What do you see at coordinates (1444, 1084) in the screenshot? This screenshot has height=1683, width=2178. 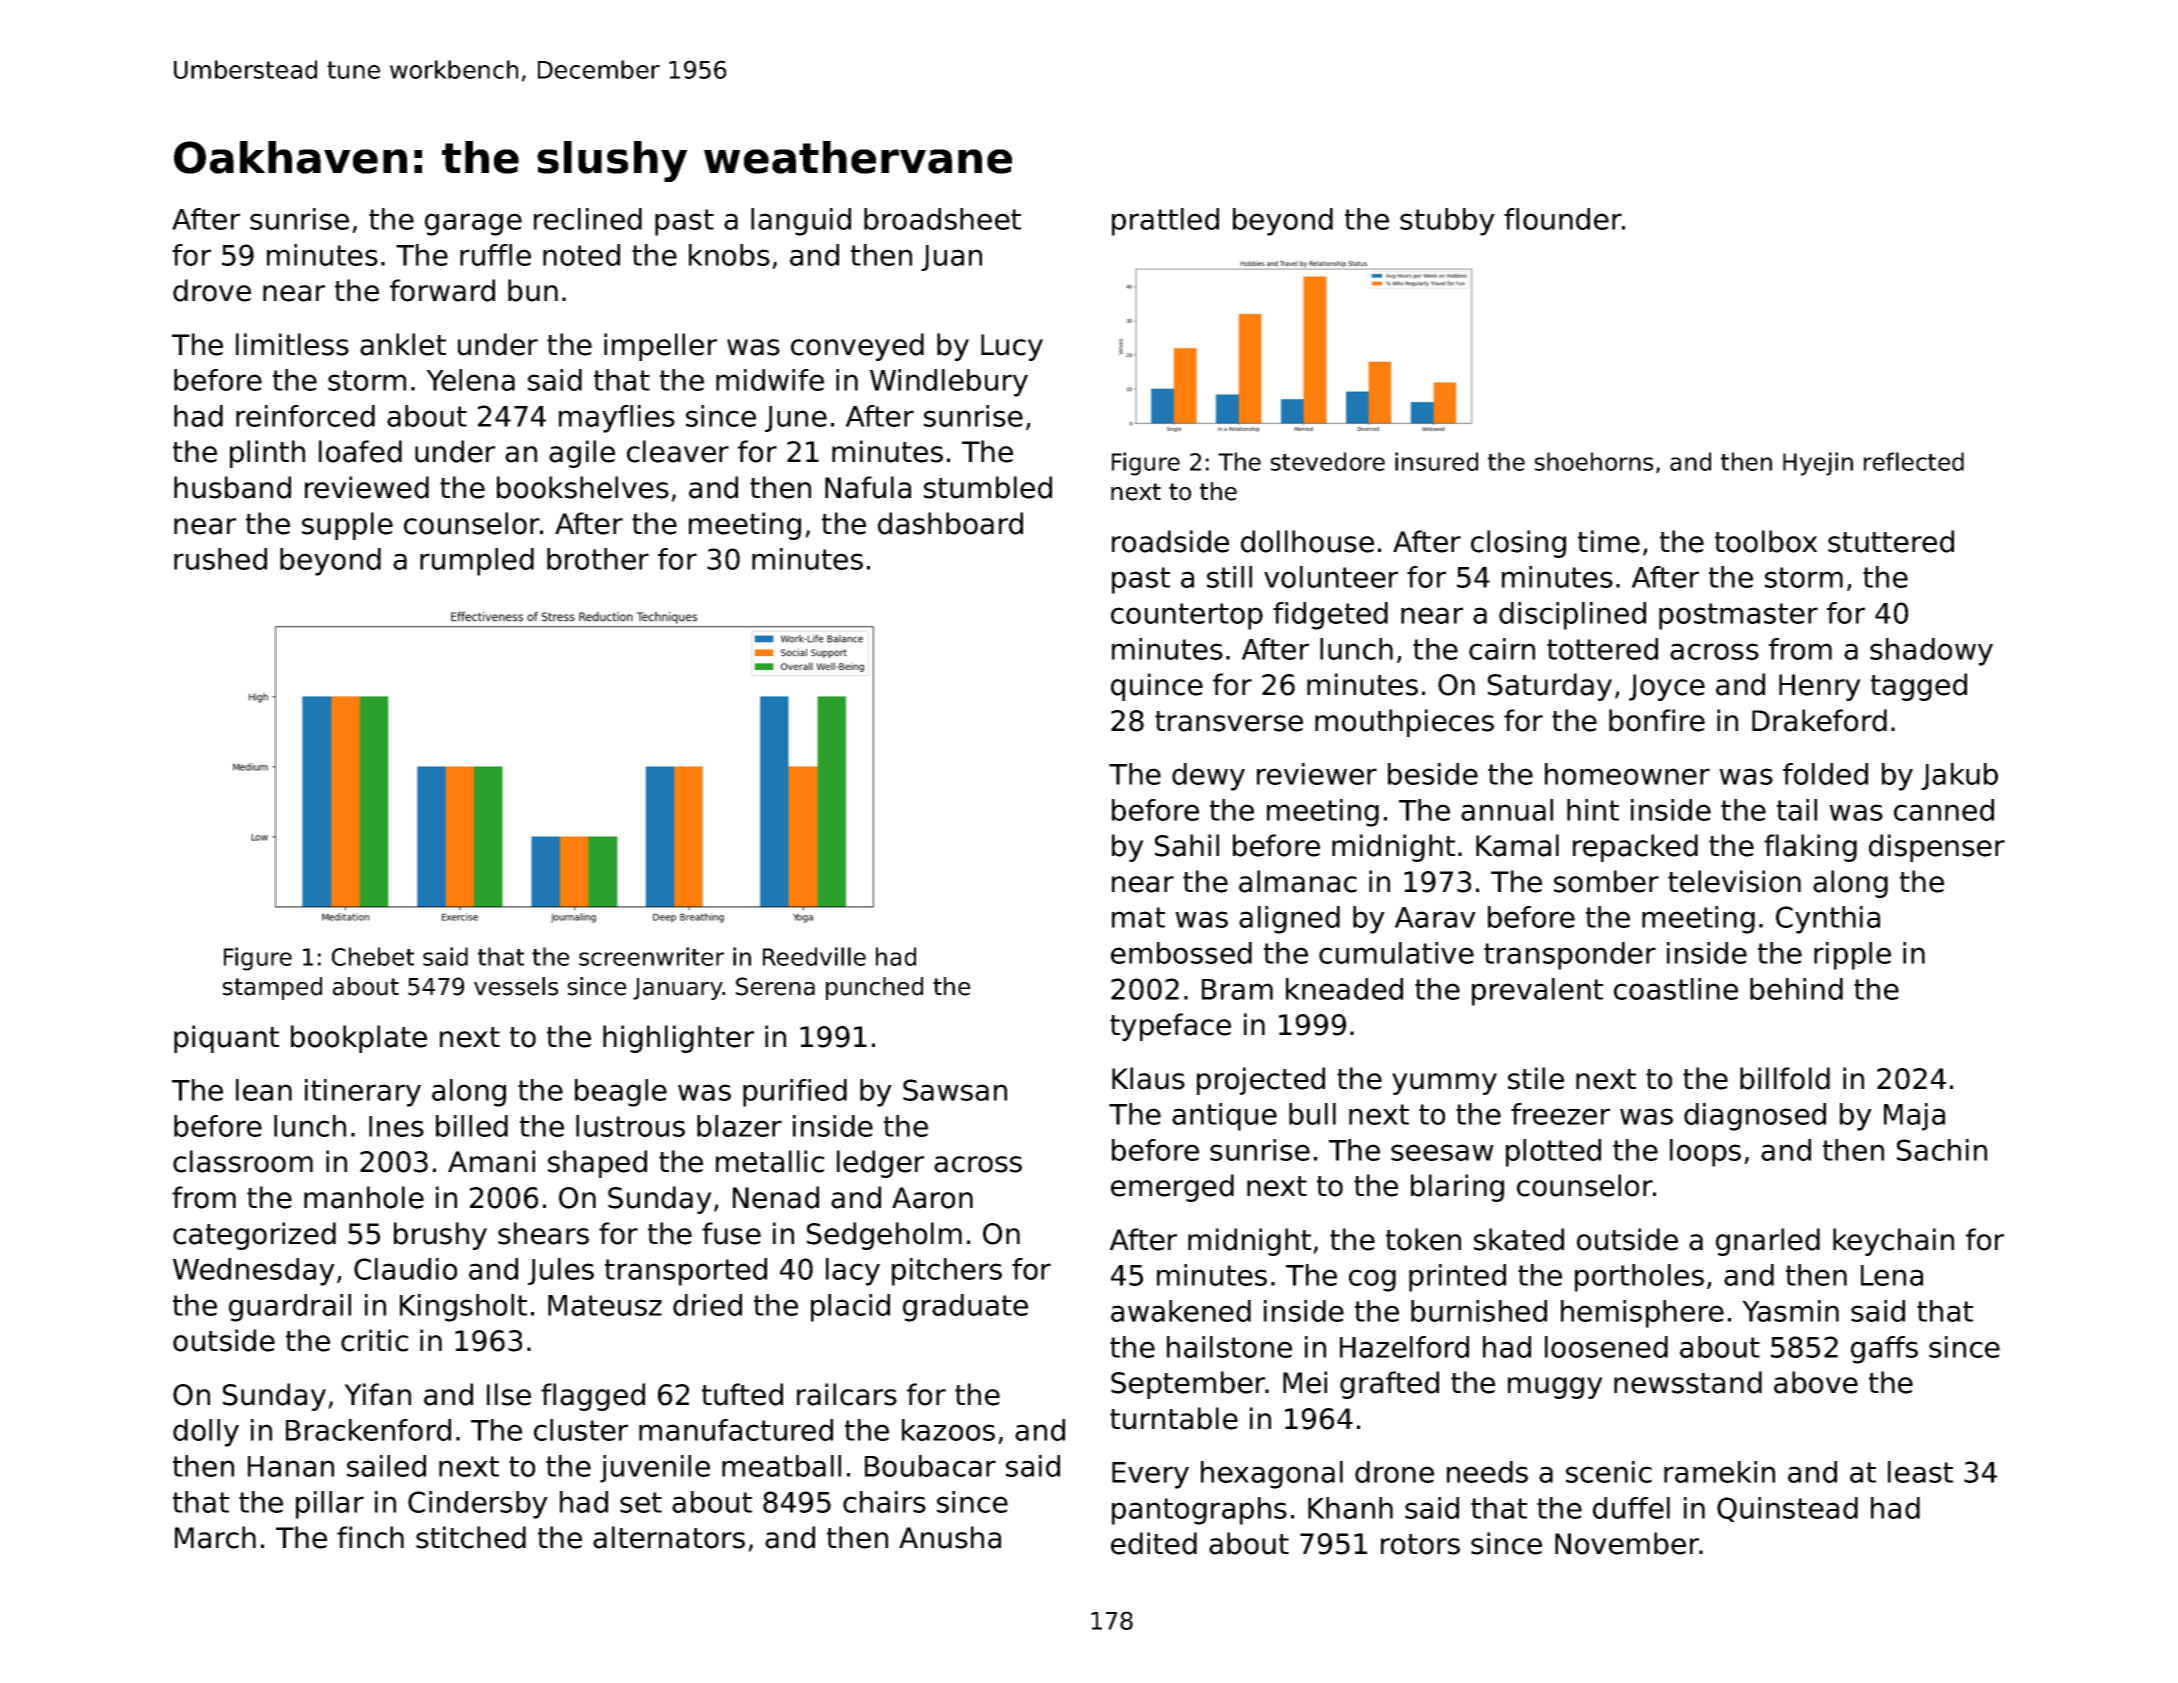 I see `yummy` at bounding box center [1444, 1084].
